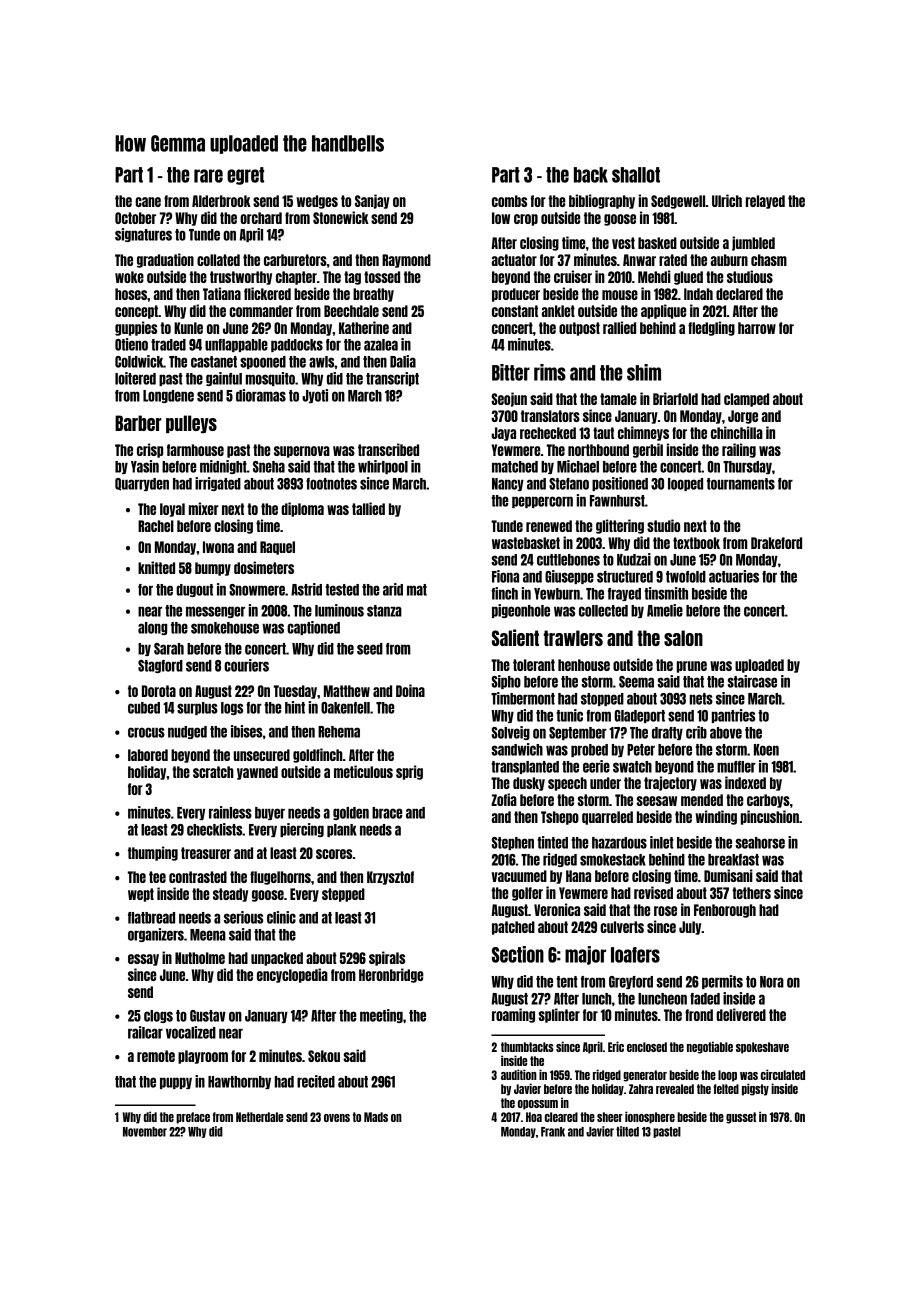 The image size is (924, 1311). Describe the element at coordinates (769, 260) in the screenshot. I see `chasm` at that location.
